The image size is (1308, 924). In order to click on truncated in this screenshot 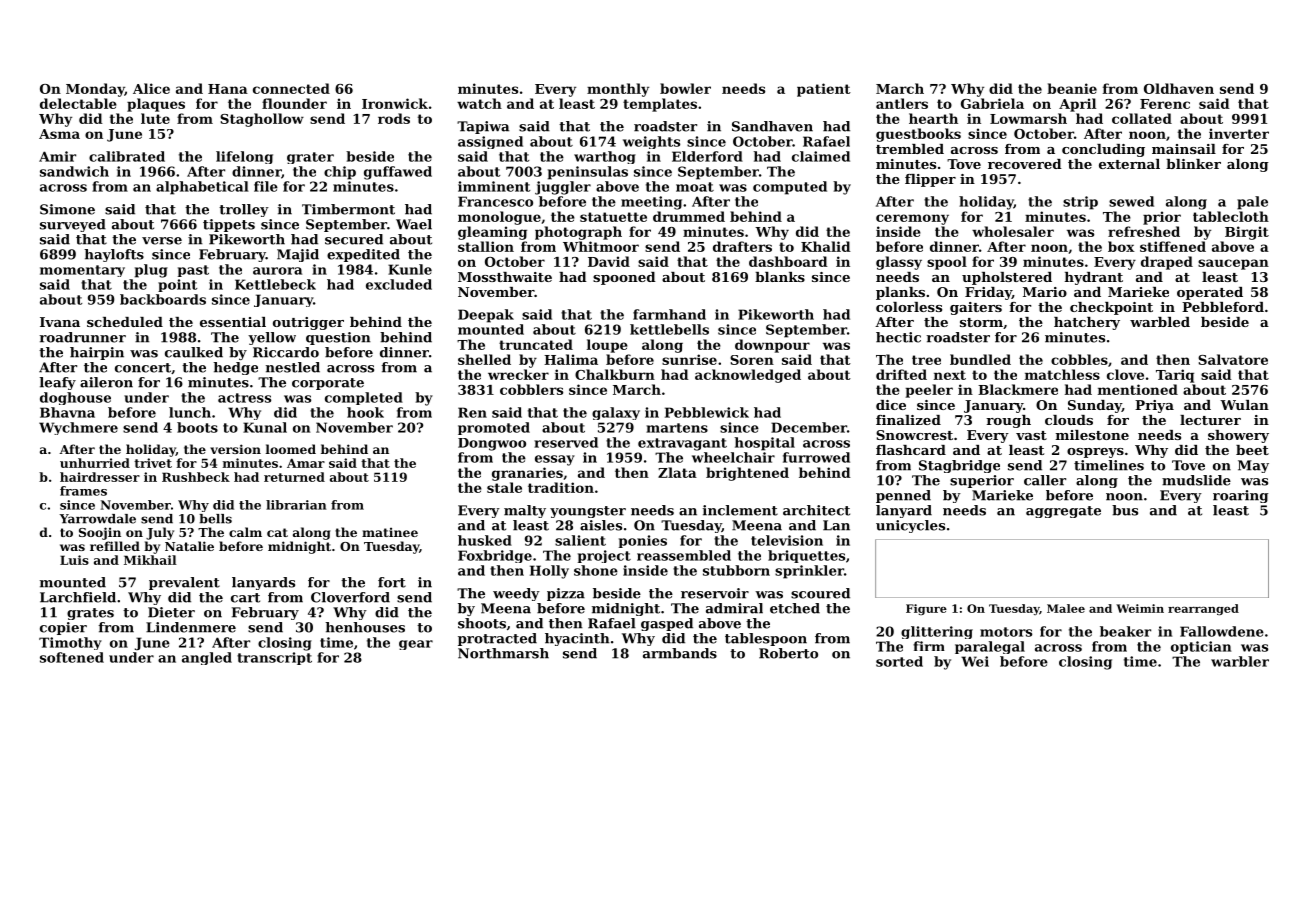, I will do `click(536, 344)`.
